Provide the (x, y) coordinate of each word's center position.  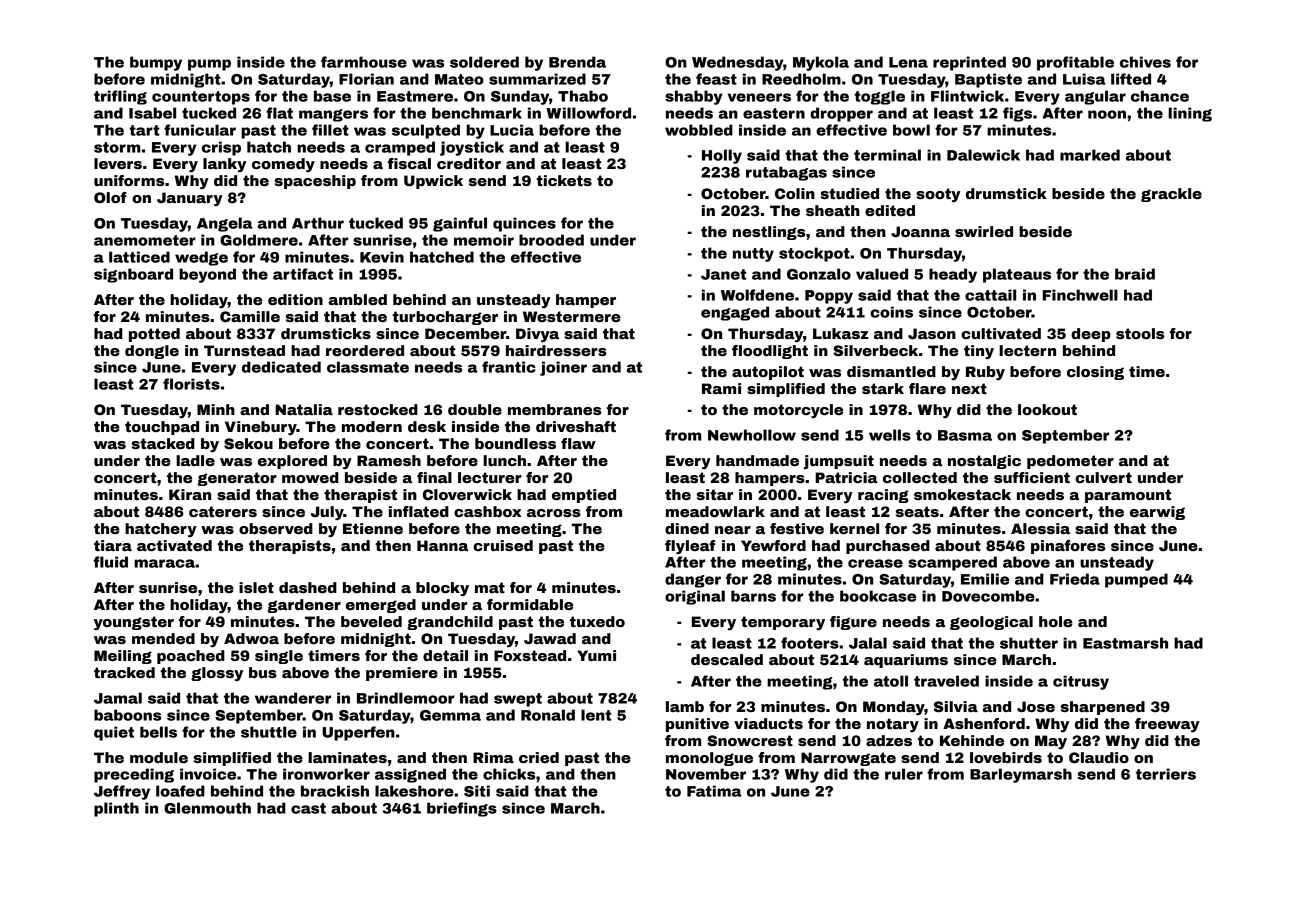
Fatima (714, 791)
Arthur (318, 223)
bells (158, 732)
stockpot (814, 254)
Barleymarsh (1021, 775)
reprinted (969, 63)
